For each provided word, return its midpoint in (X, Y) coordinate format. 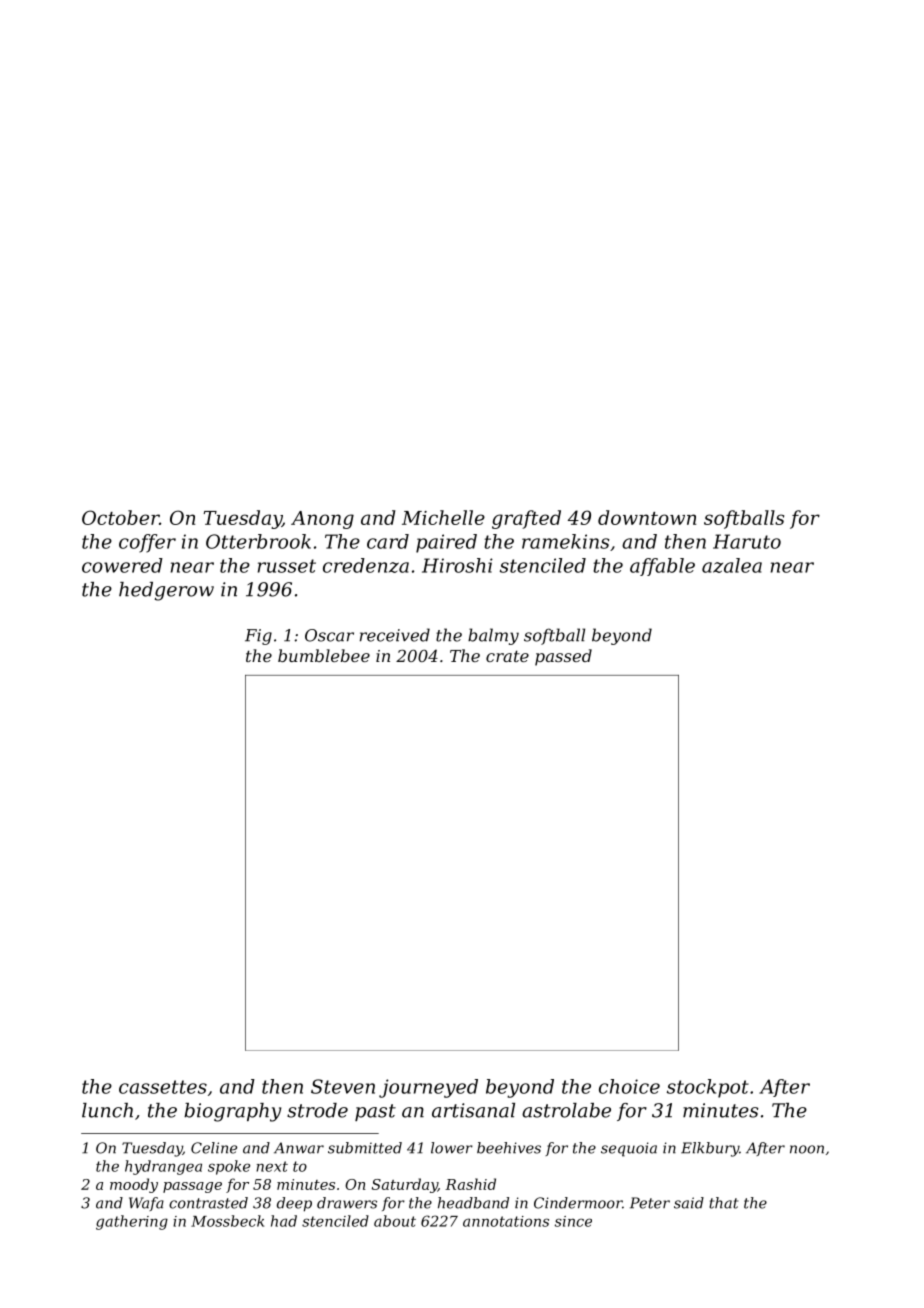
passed (563, 657)
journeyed (428, 1088)
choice (629, 1086)
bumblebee (324, 655)
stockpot (708, 1088)
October (120, 517)
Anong (322, 520)
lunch (107, 1110)
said (689, 1203)
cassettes (163, 1087)
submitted (365, 1148)
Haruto (747, 541)
